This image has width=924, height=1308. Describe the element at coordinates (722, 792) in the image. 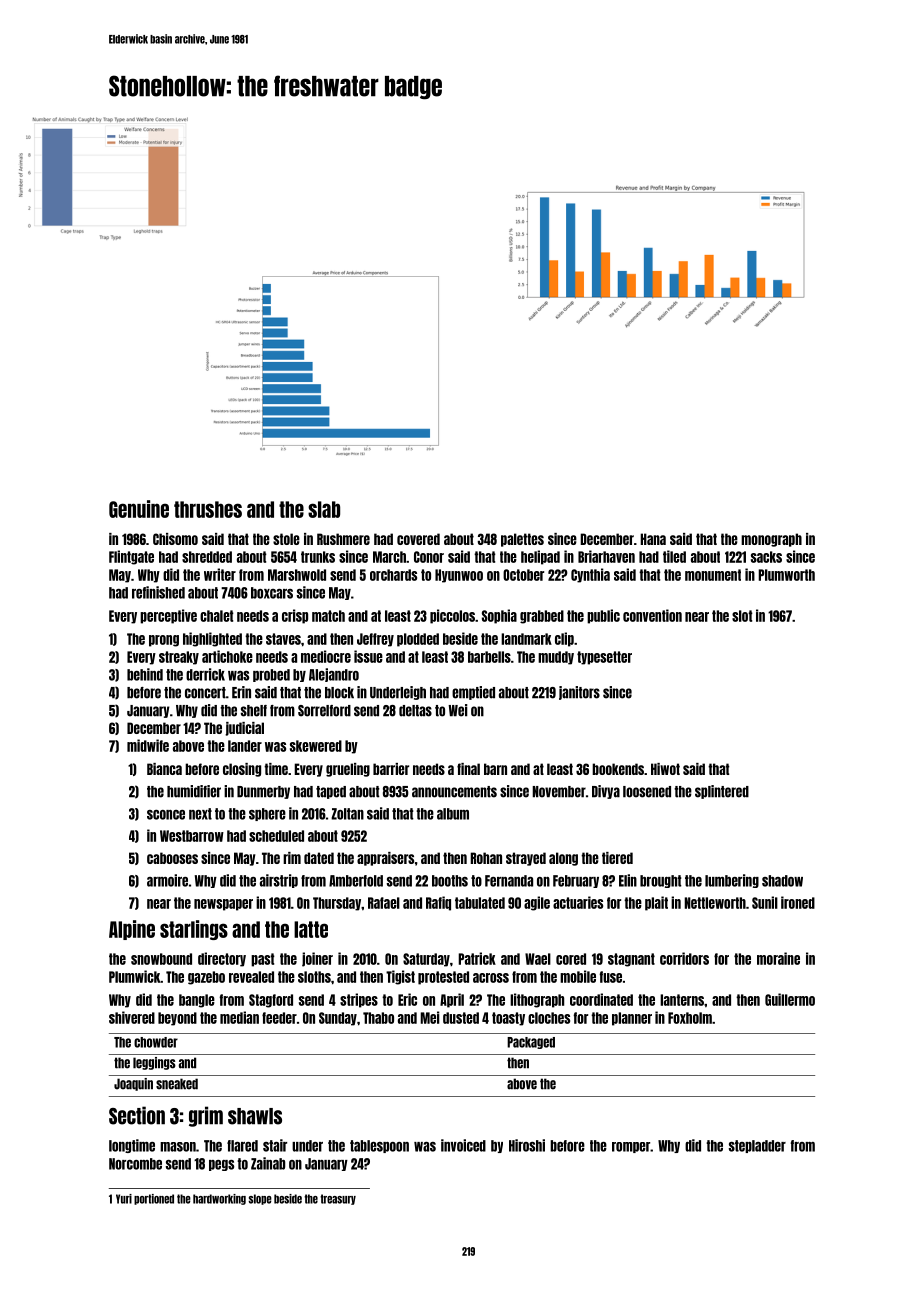

I see `splintered` at that location.
